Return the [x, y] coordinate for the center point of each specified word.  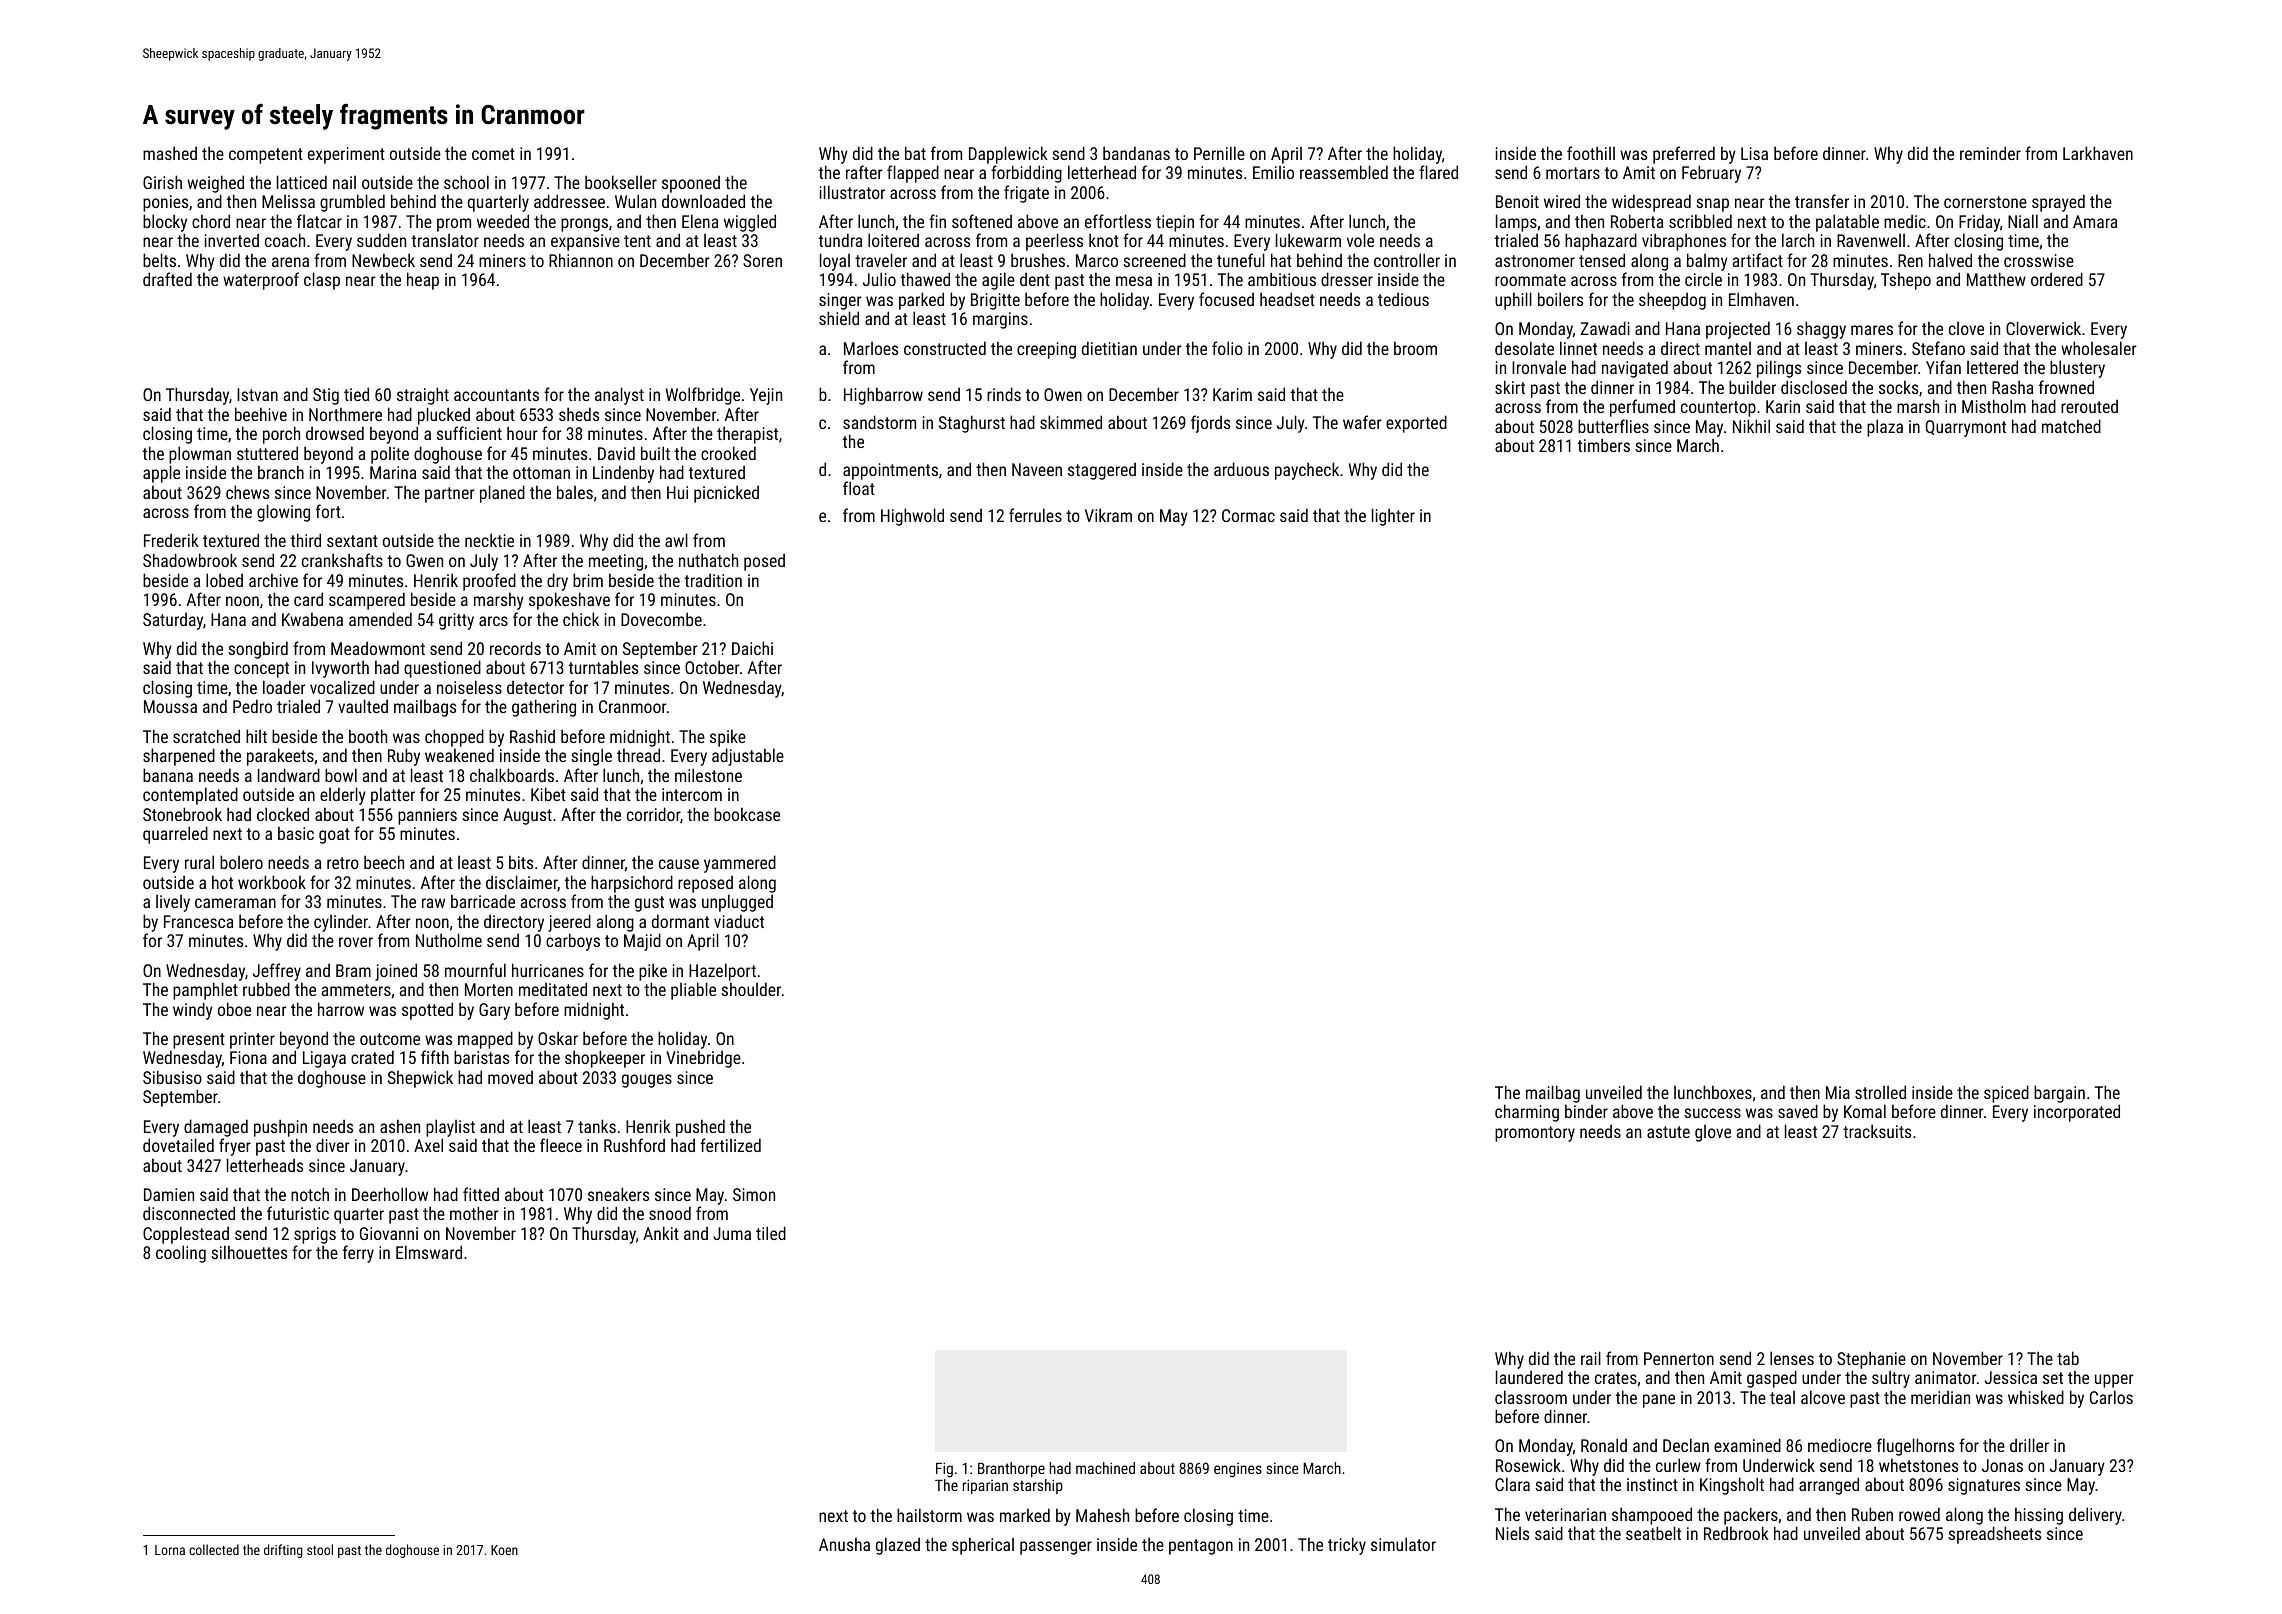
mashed [170, 153]
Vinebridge [703, 1059]
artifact [1758, 260]
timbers [1603, 445]
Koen [504, 1550]
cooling [181, 1254]
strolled [1880, 1092]
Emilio [1273, 172]
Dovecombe [661, 619]
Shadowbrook [190, 560]
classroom [1531, 1397]
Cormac [1248, 515]
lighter [1393, 517]
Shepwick [420, 1079]
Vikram [1108, 515]
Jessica [2011, 1377]
